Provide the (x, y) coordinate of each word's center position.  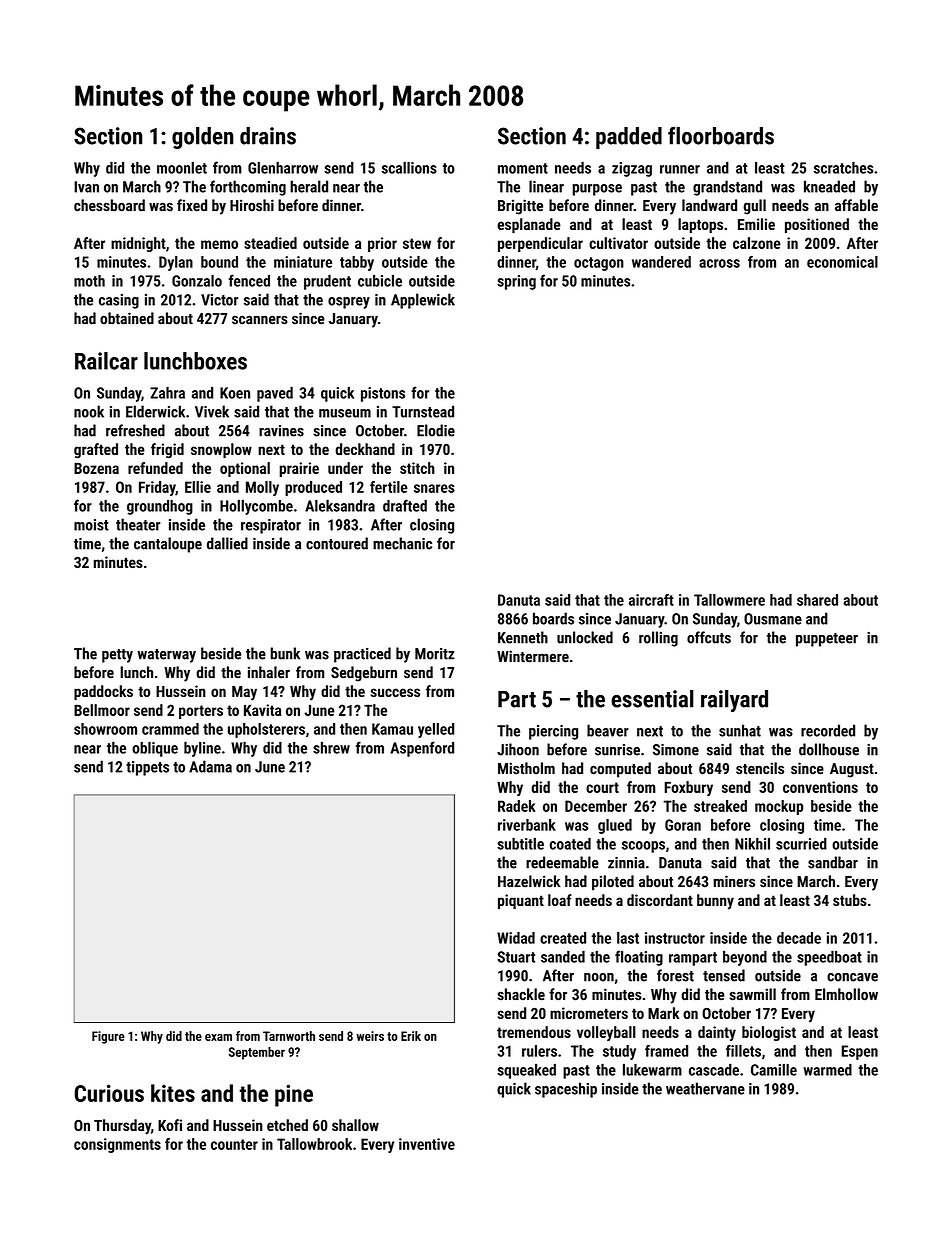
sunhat (740, 730)
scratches (843, 168)
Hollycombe (256, 507)
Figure (108, 1037)
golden (202, 138)
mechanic (402, 543)
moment (523, 168)
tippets (147, 768)
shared (817, 600)
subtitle (520, 844)
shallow (355, 1125)
